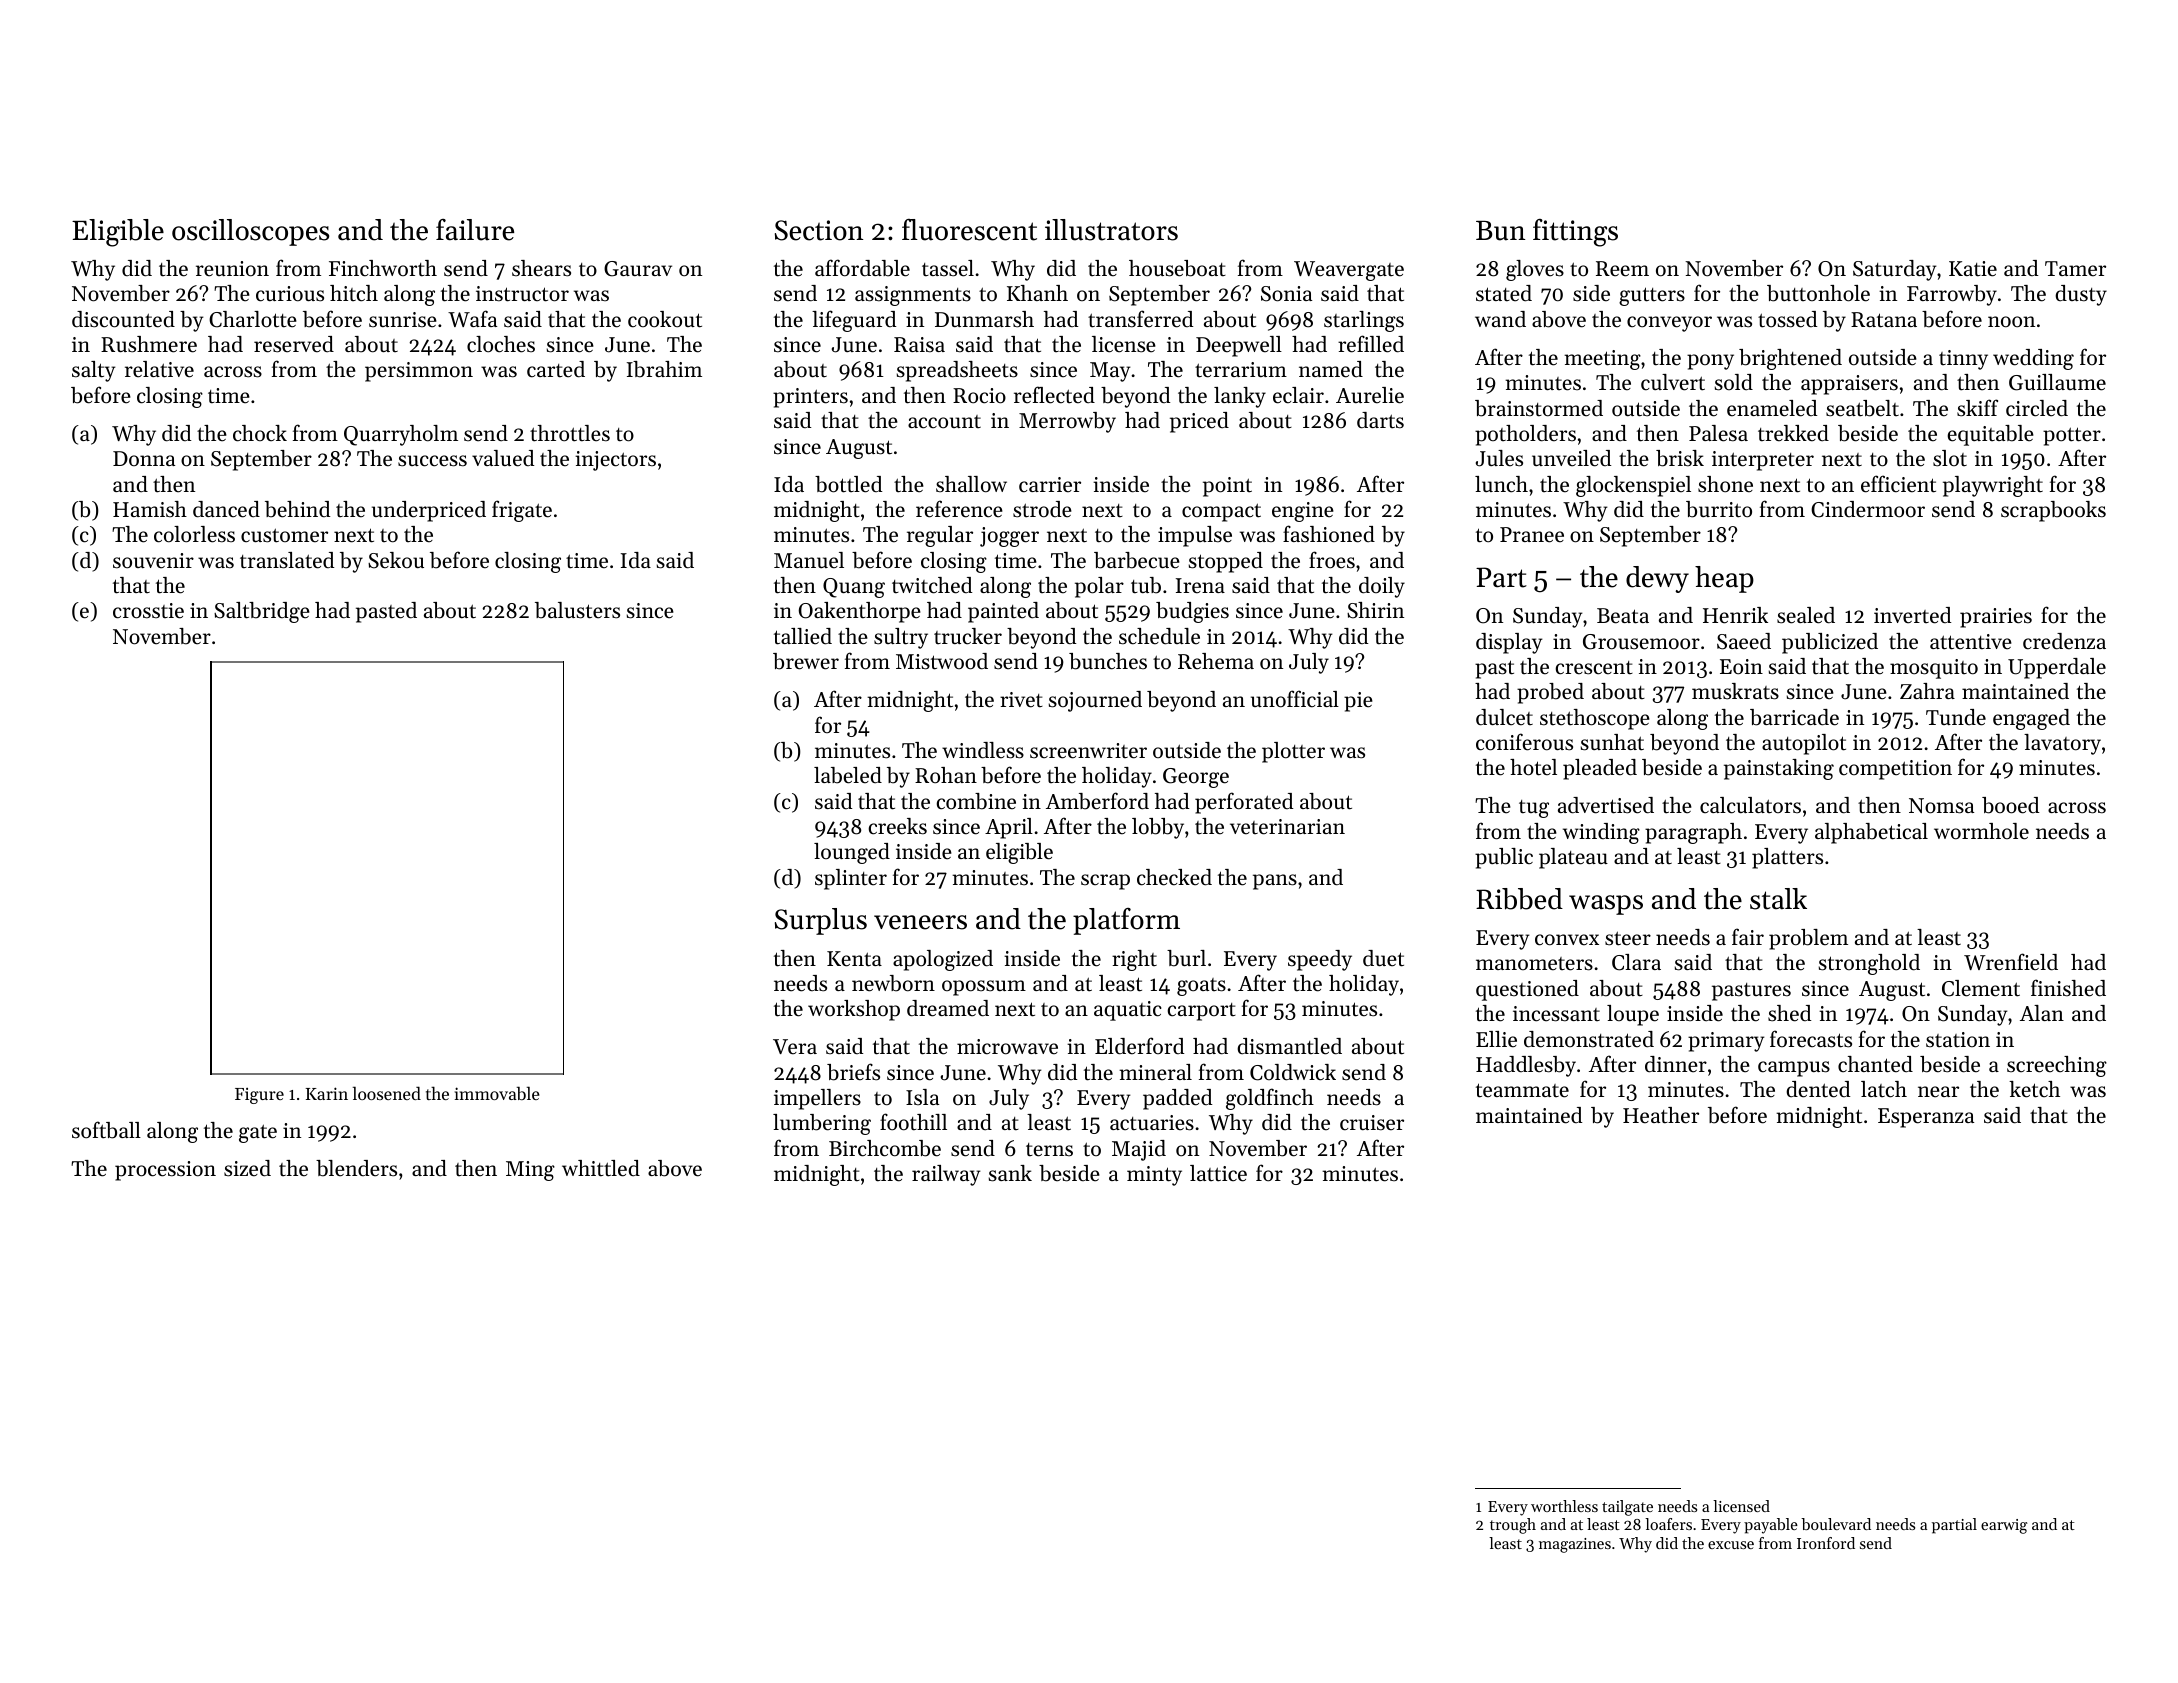  Describe the element at coordinates (250, 232) in the screenshot. I see `oscilloscopes` at that location.
